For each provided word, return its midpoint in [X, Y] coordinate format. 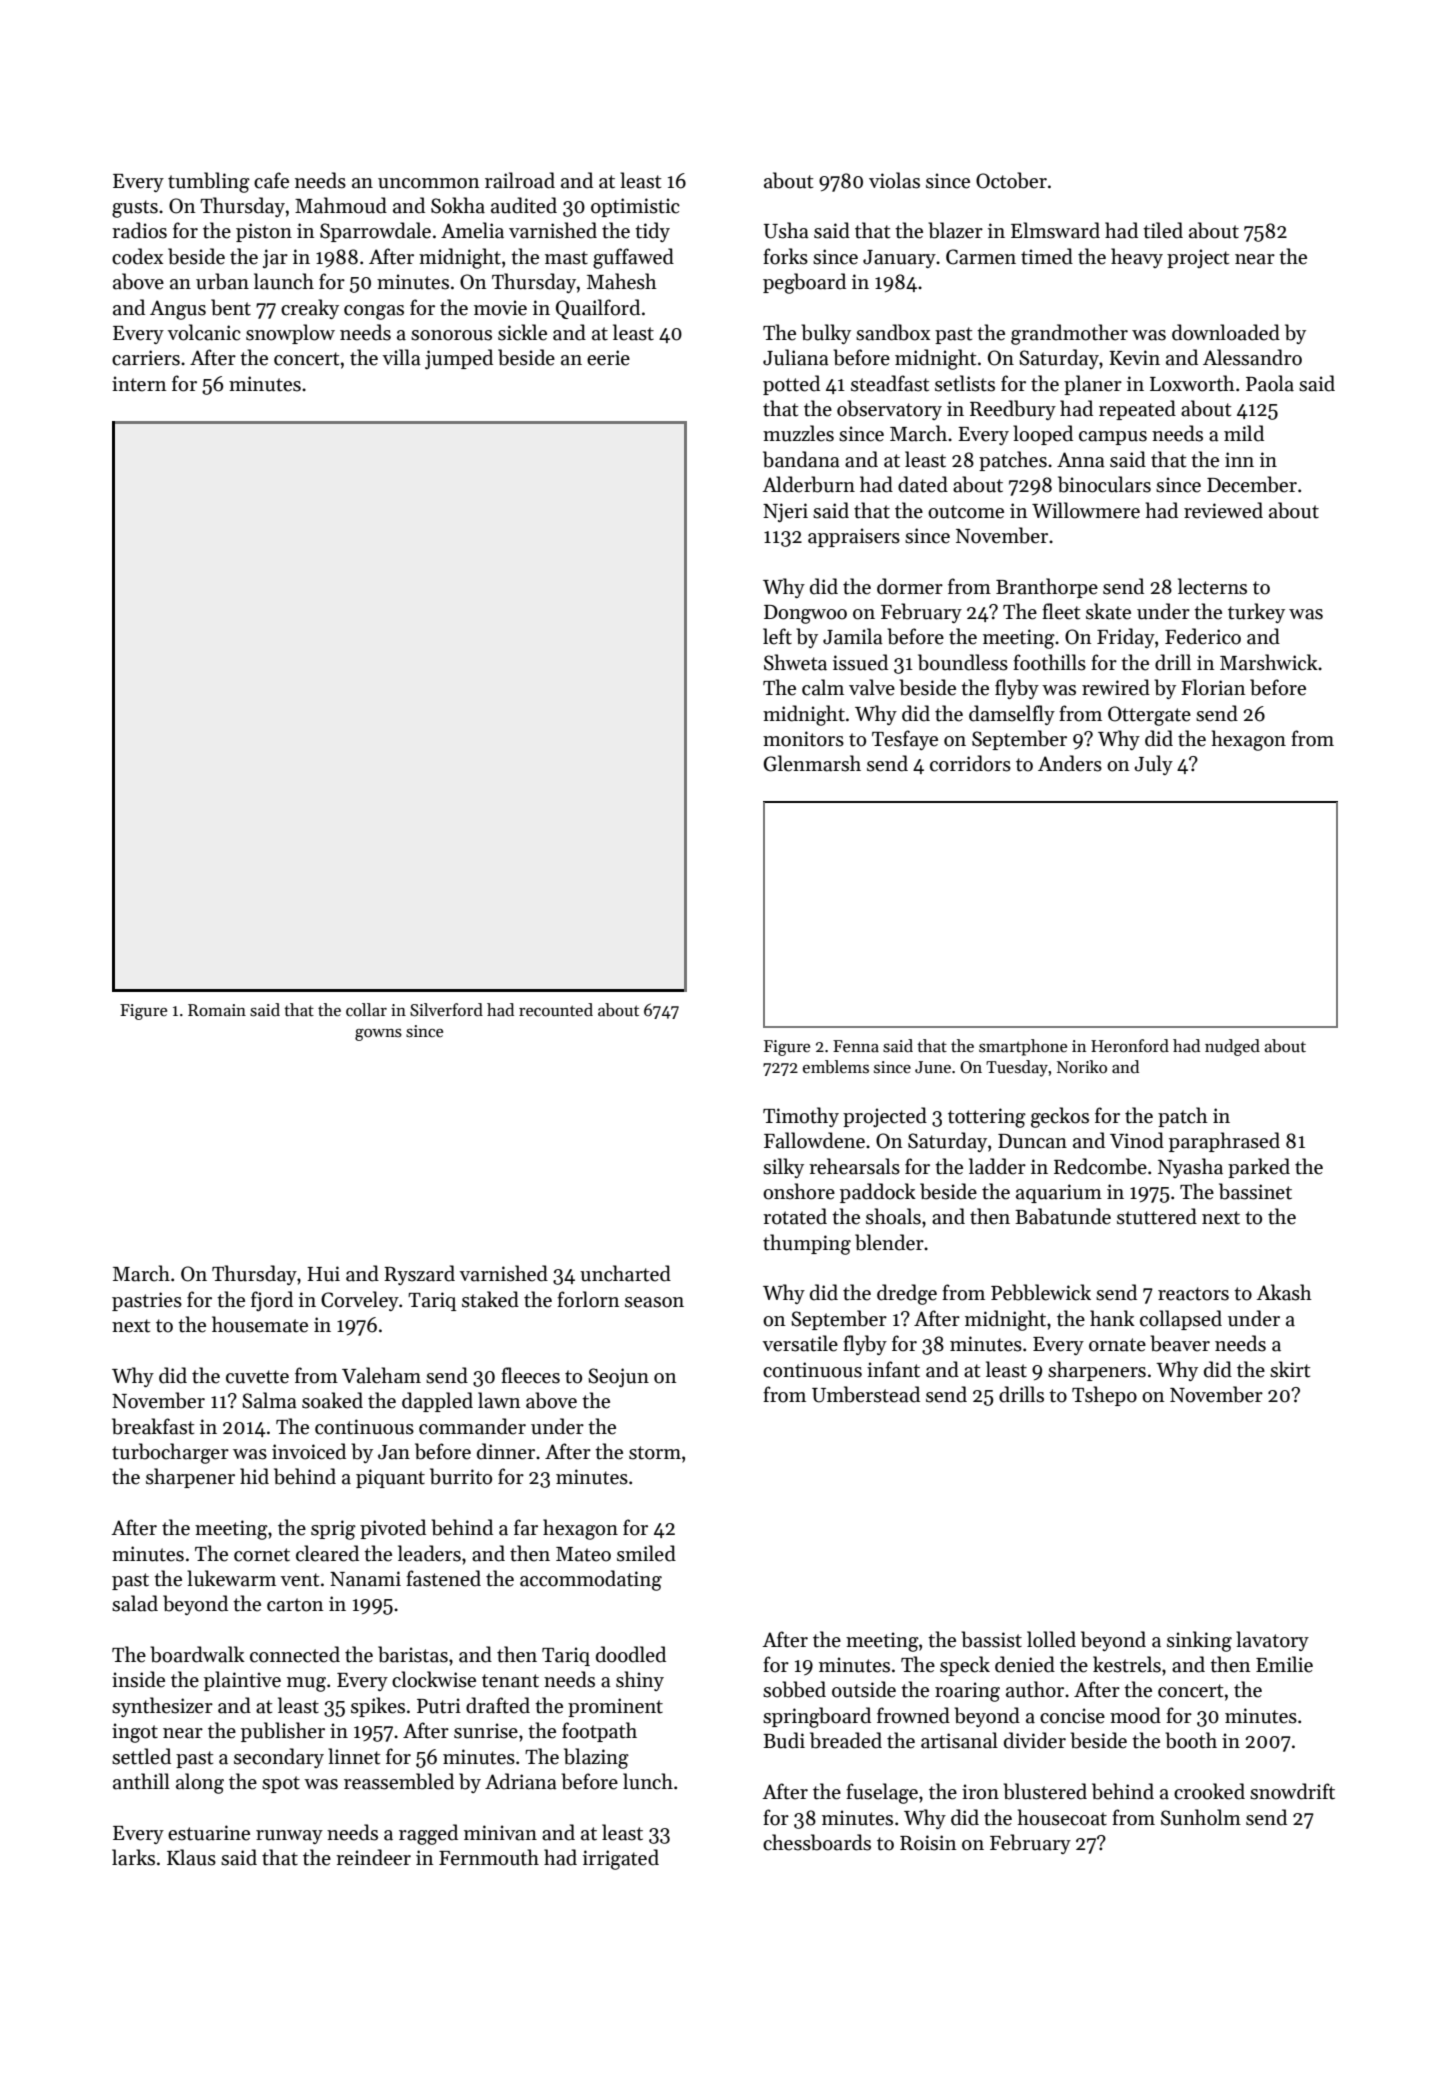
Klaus [191, 1857]
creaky [310, 309]
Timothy [801, 1117]
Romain [217, 1010]
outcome [966, 512]
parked [1259, 1168]
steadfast [890, 383]
